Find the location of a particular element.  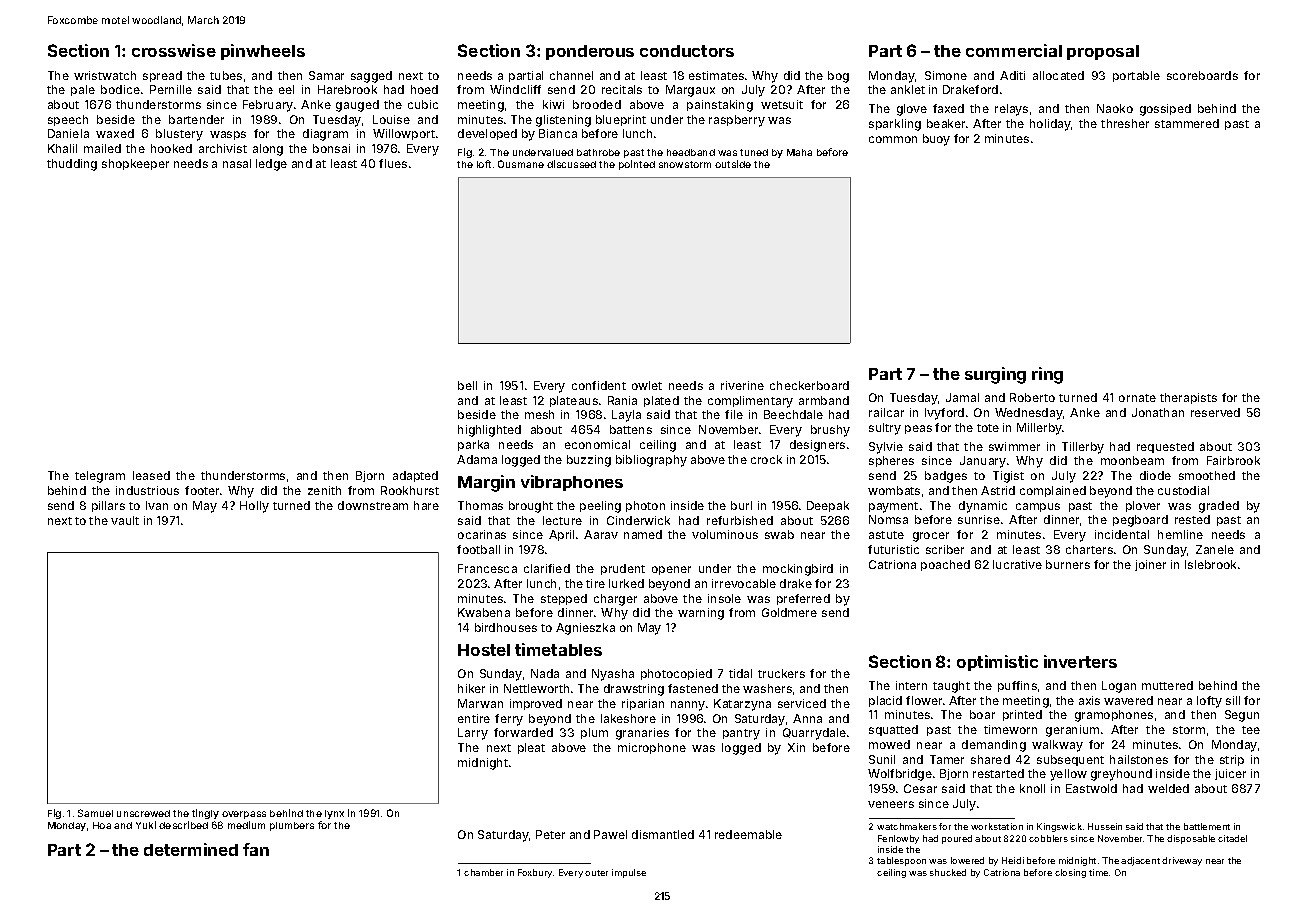

conductors is located at coordinates (687, 51).
